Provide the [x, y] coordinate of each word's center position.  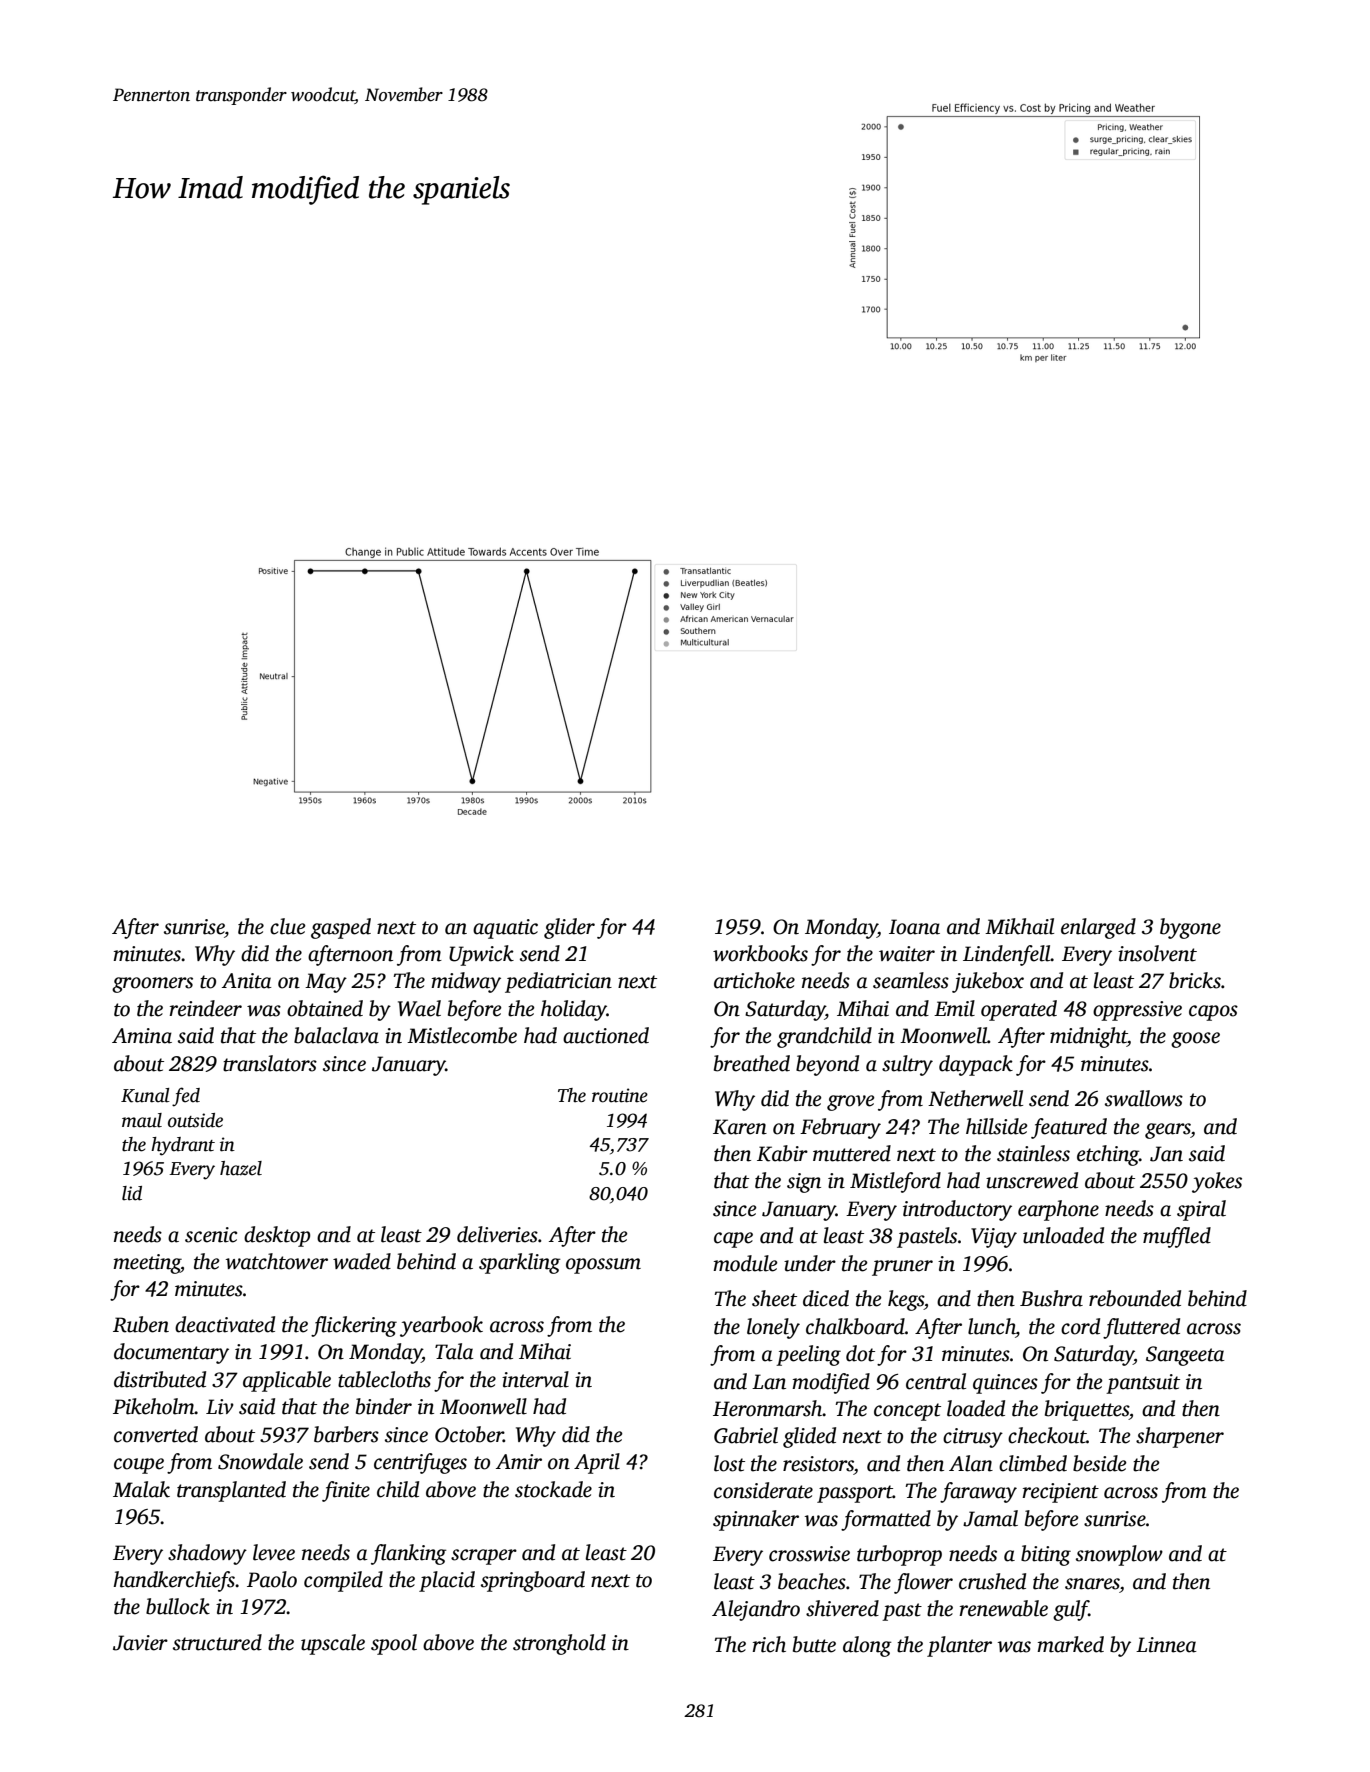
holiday [574, 1010]
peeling [808, 1355]
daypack [976, 1065]
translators [270, 1063]
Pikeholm [154, 1406]
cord [1080, 1326]
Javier [140, 1643]
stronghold [559, 1644]
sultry [907, 1065]
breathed [752, 1063]
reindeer [206, 1008]
